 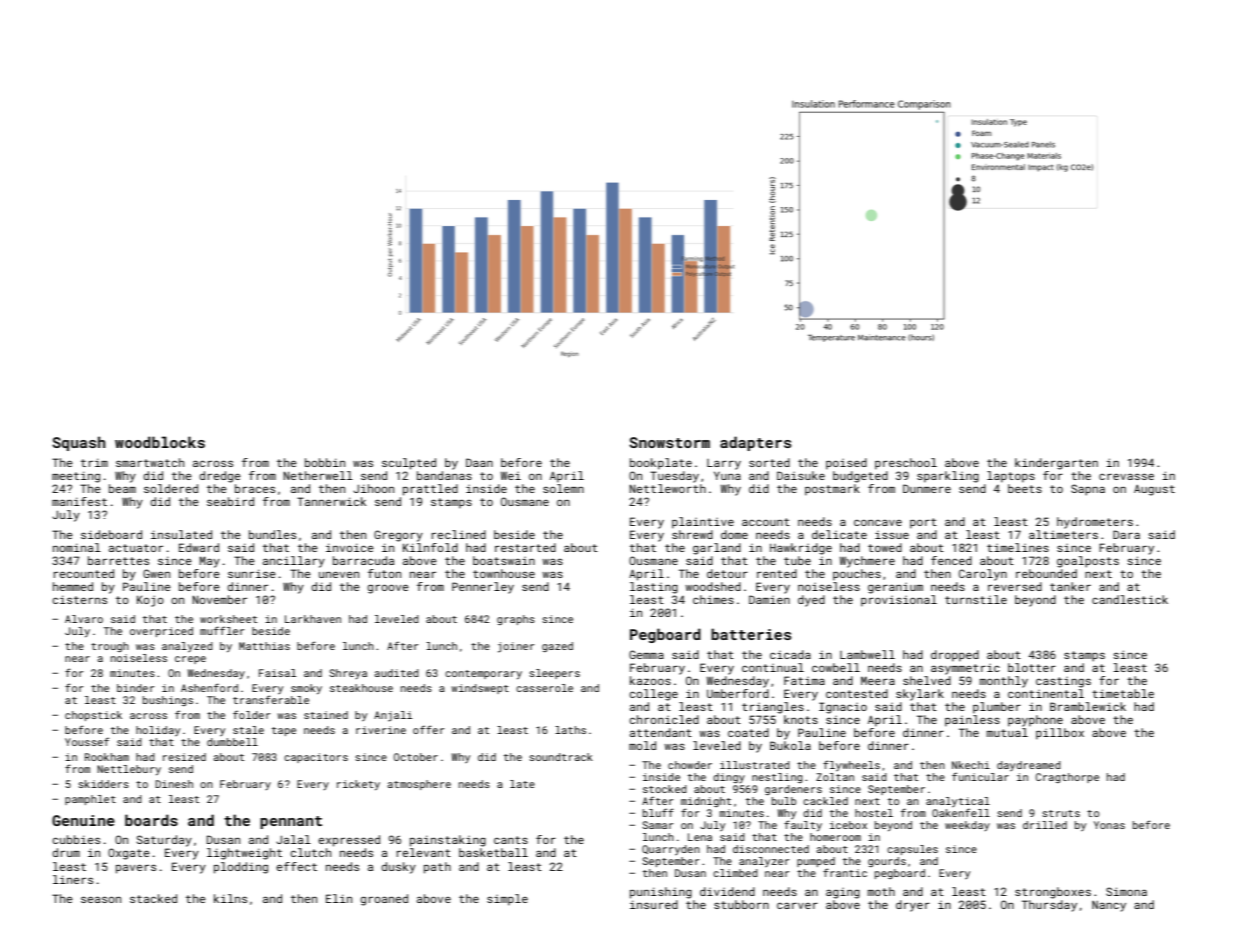 What do you see at coordinates (160, 442) in the screenshot?
I see `woodblocks` at bounding box center [160, 442].
